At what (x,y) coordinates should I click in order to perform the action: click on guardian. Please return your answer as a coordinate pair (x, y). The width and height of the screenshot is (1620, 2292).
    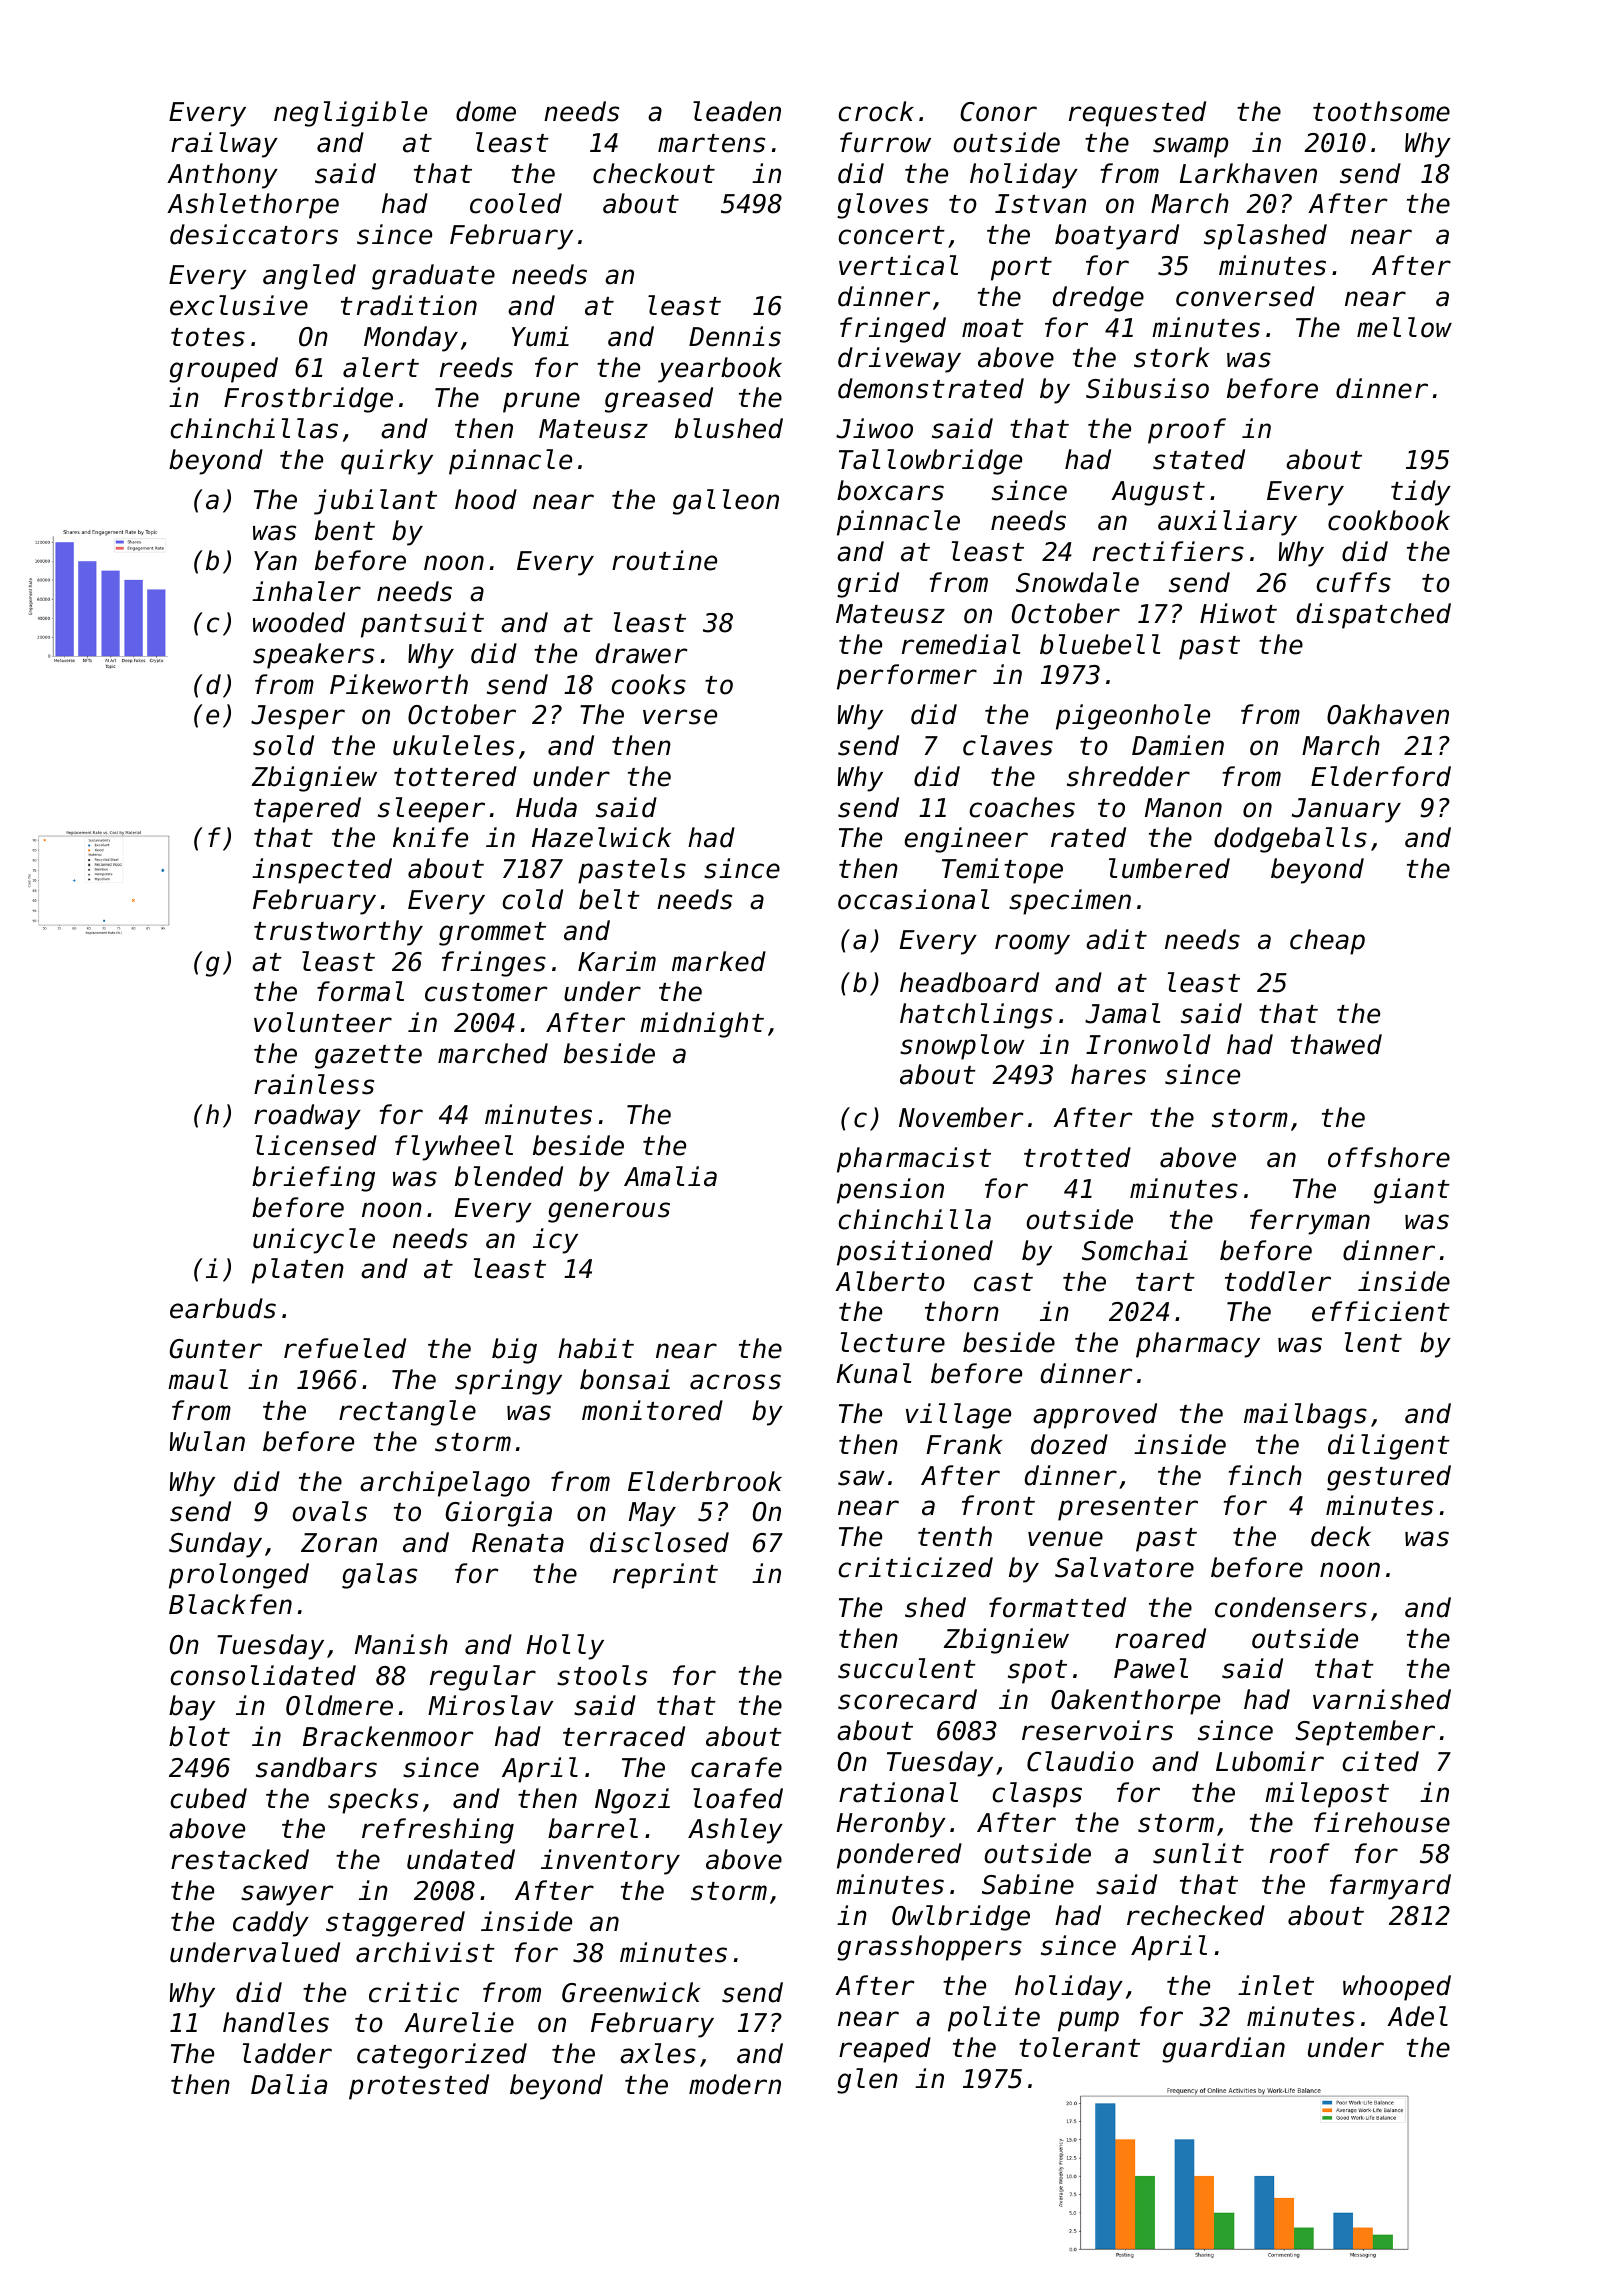
    Looking at the image, I should click on (1223, 2050).
